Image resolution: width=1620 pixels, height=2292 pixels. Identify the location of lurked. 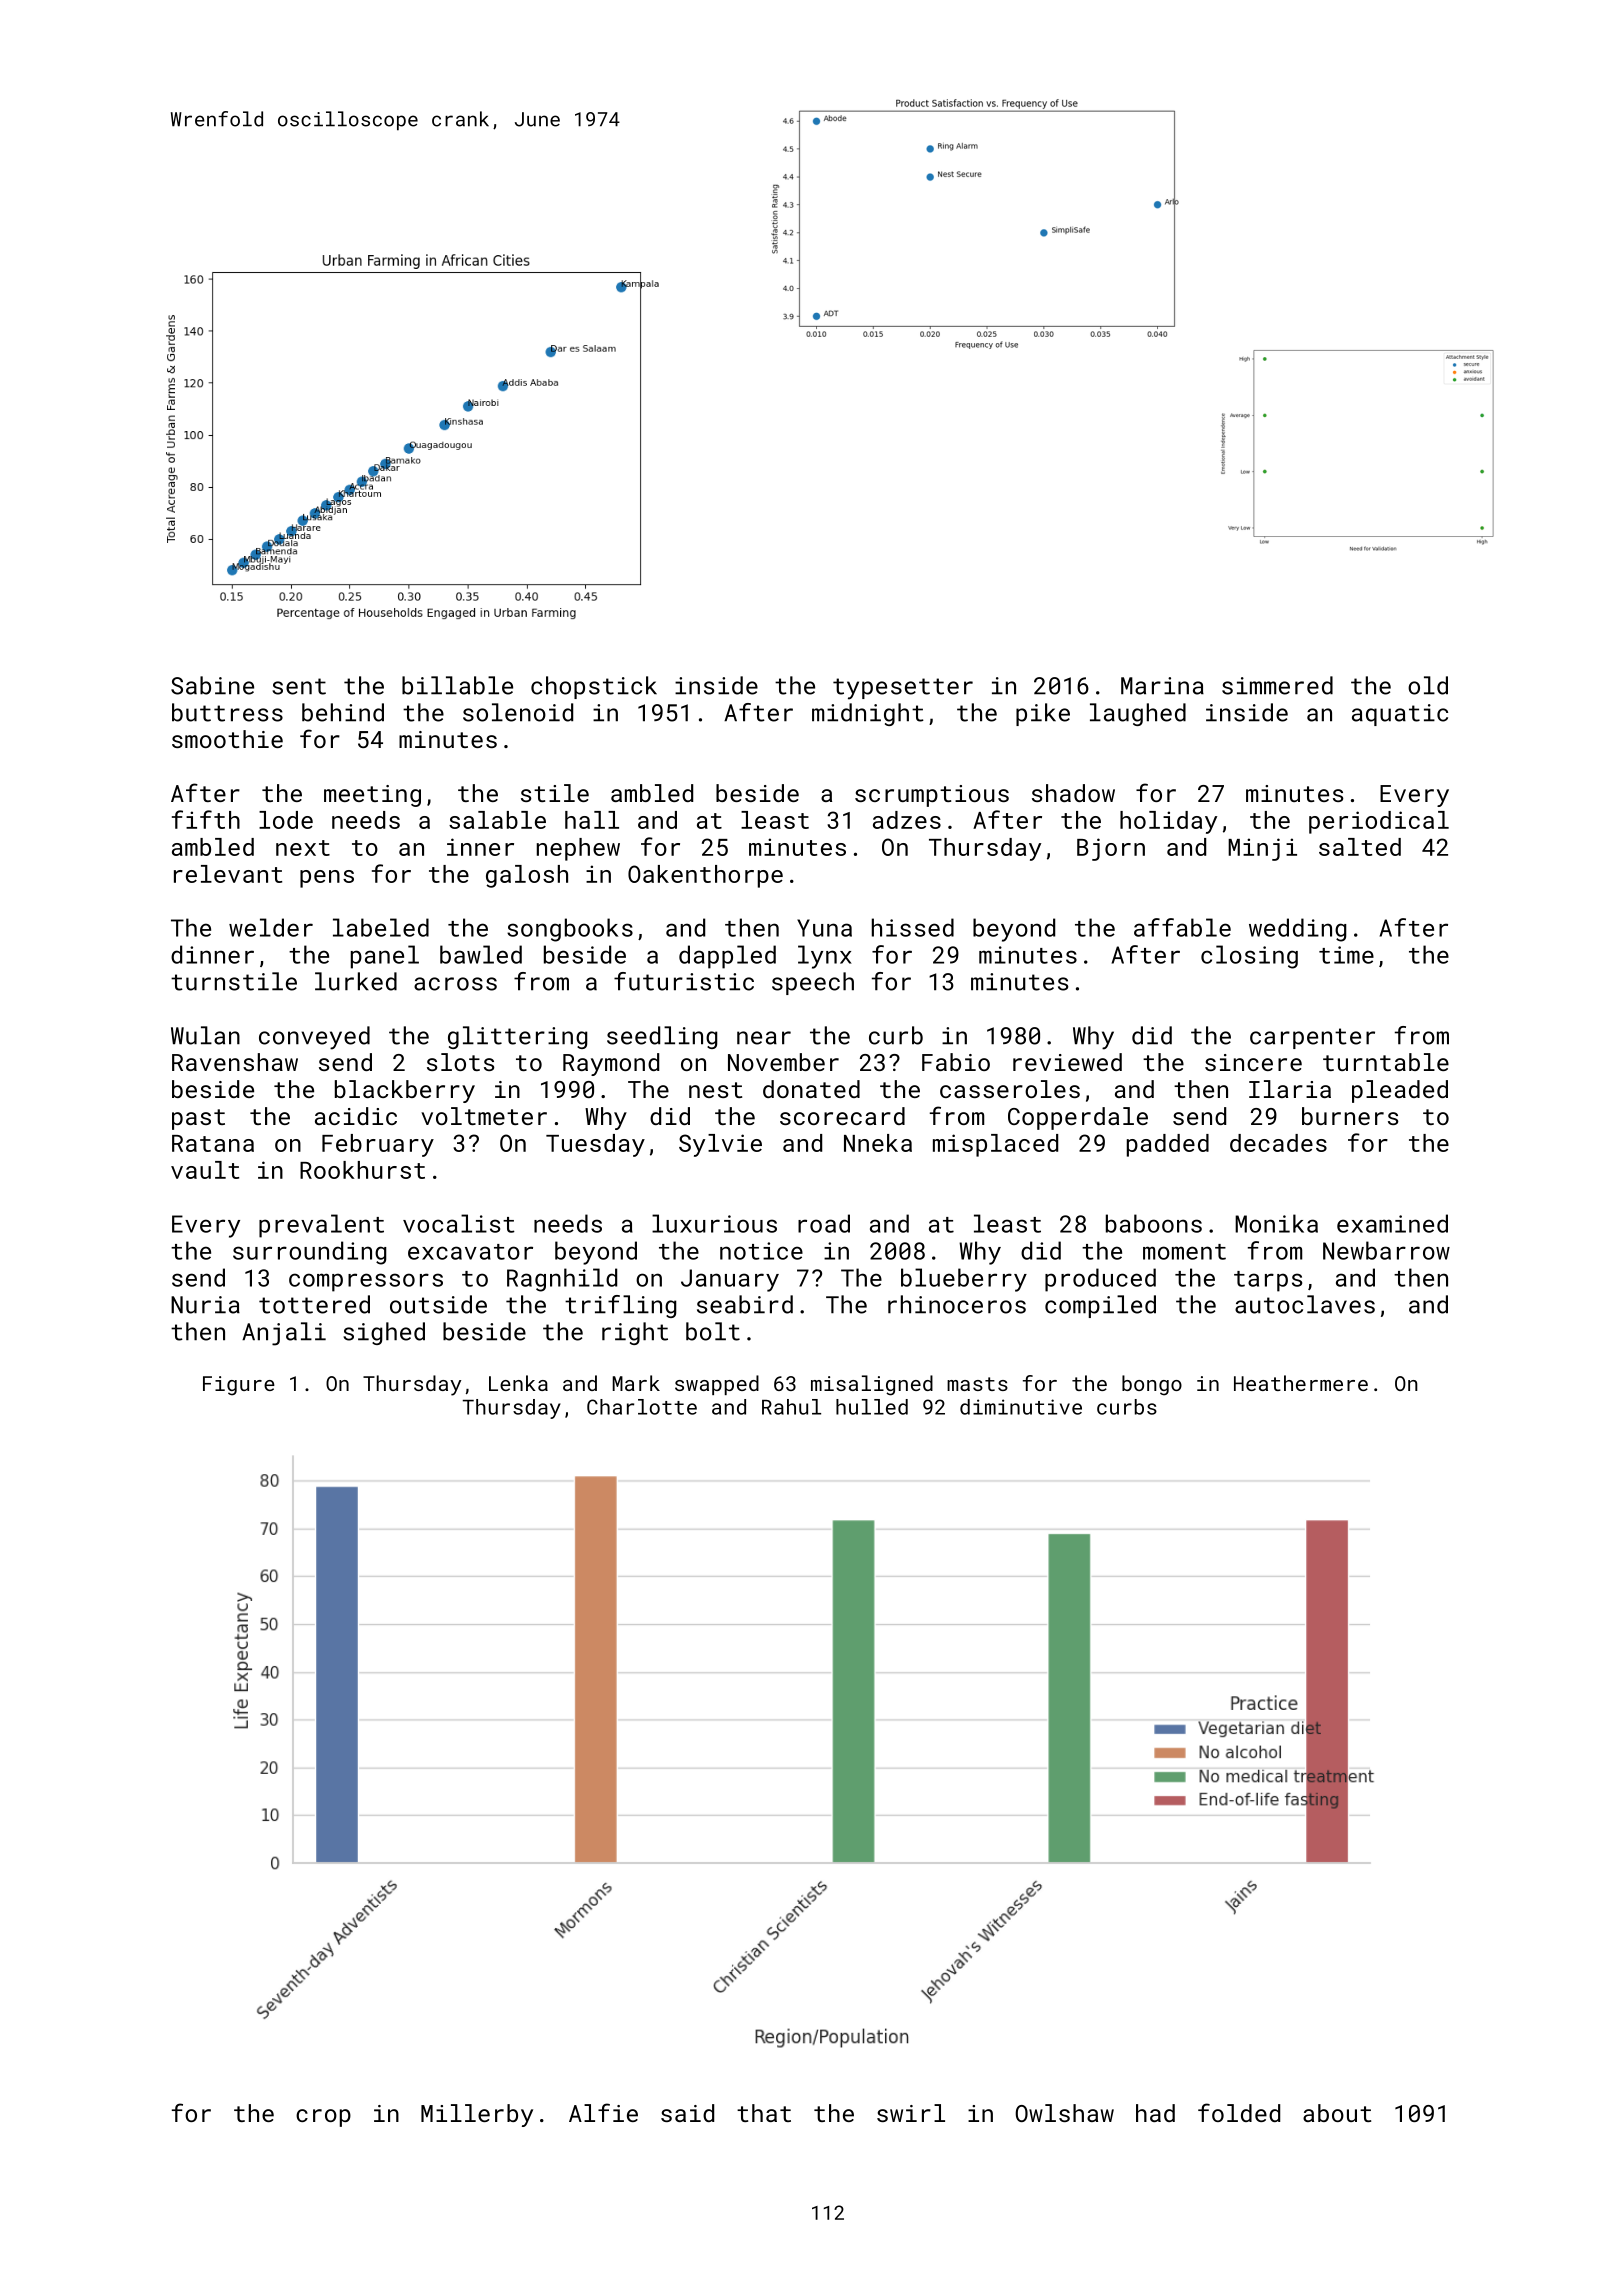
(356, 981).
